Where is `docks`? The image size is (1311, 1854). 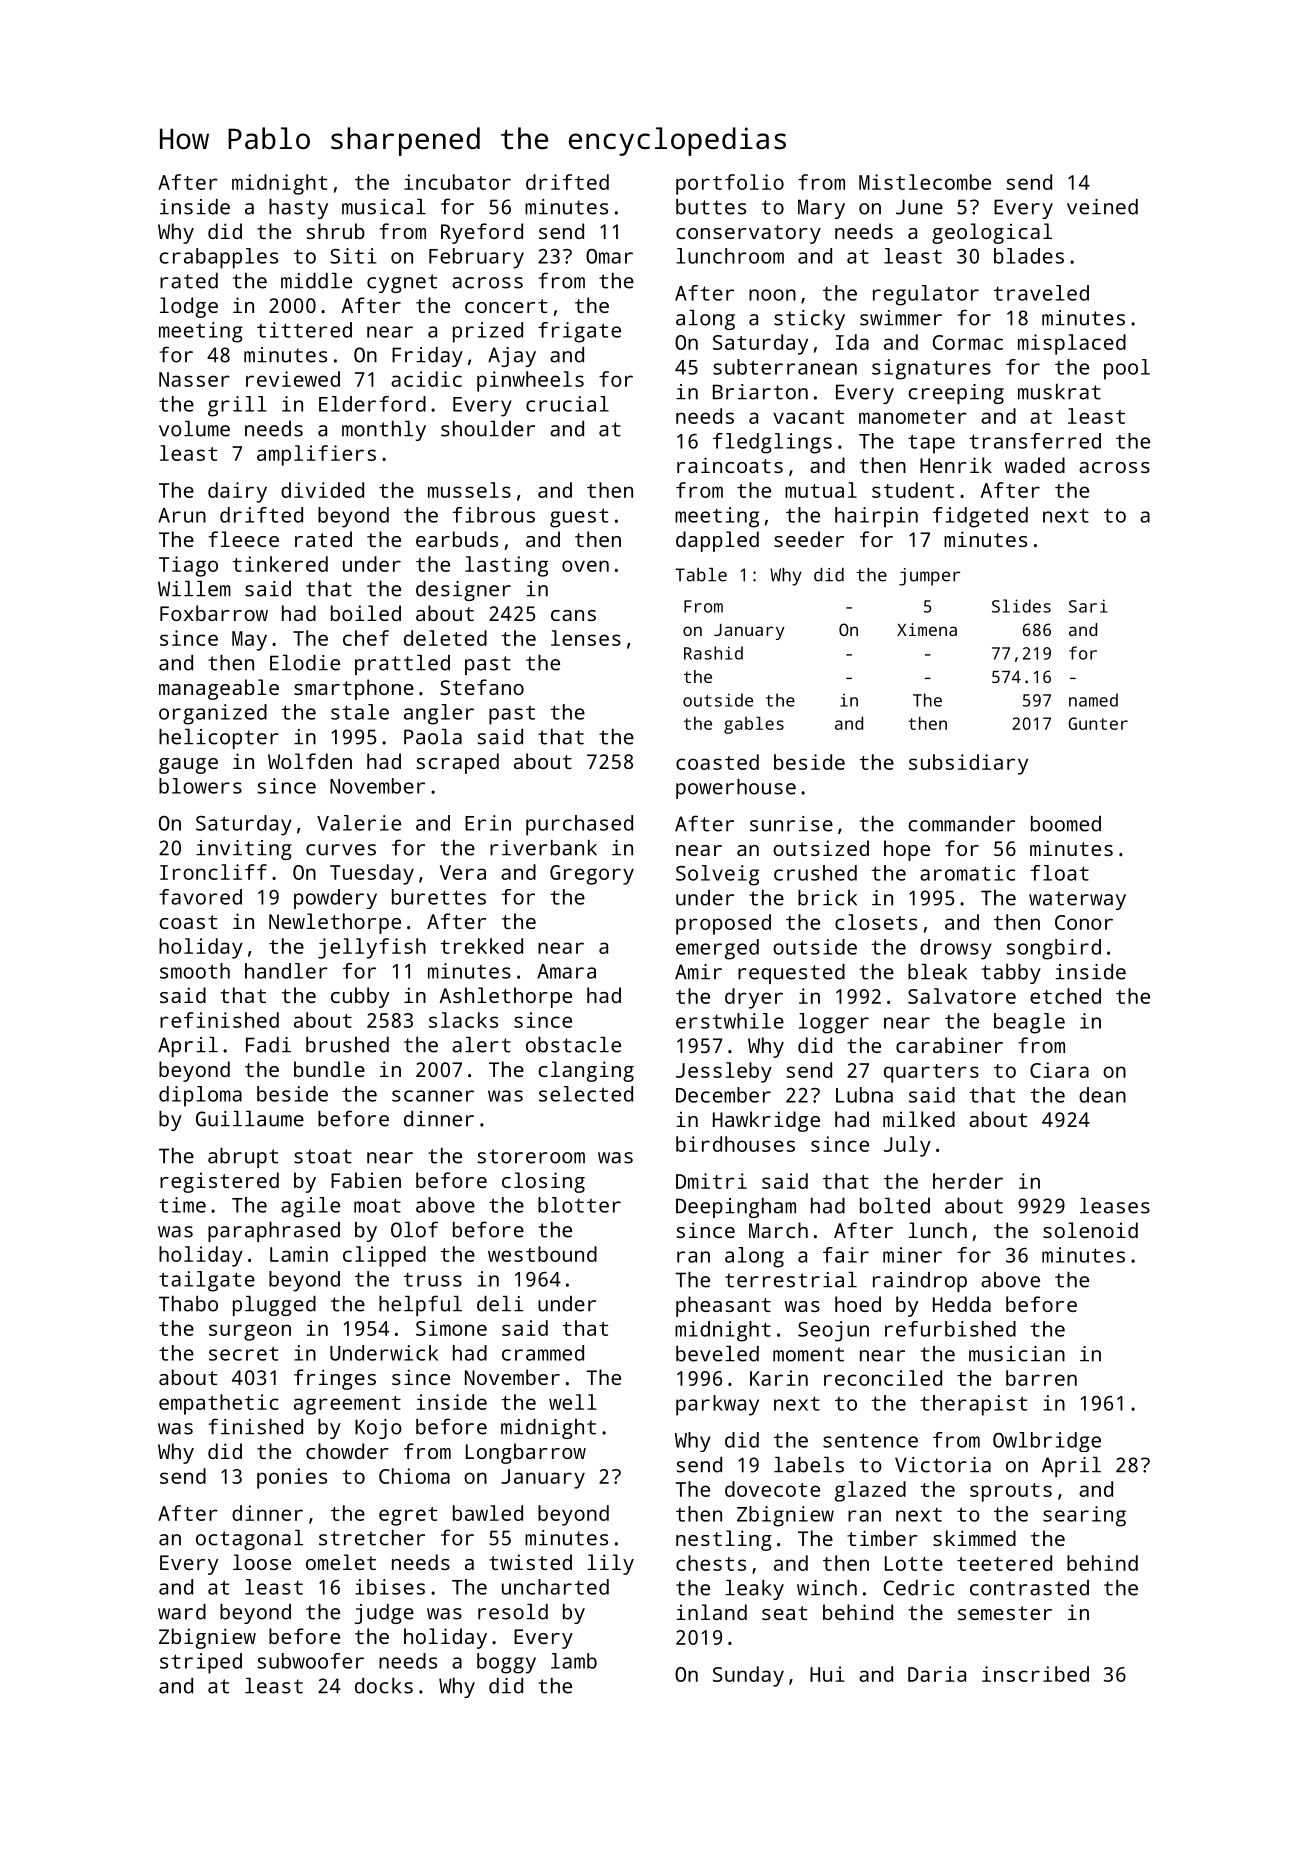 docks is located at coordinates (384, 1686).
